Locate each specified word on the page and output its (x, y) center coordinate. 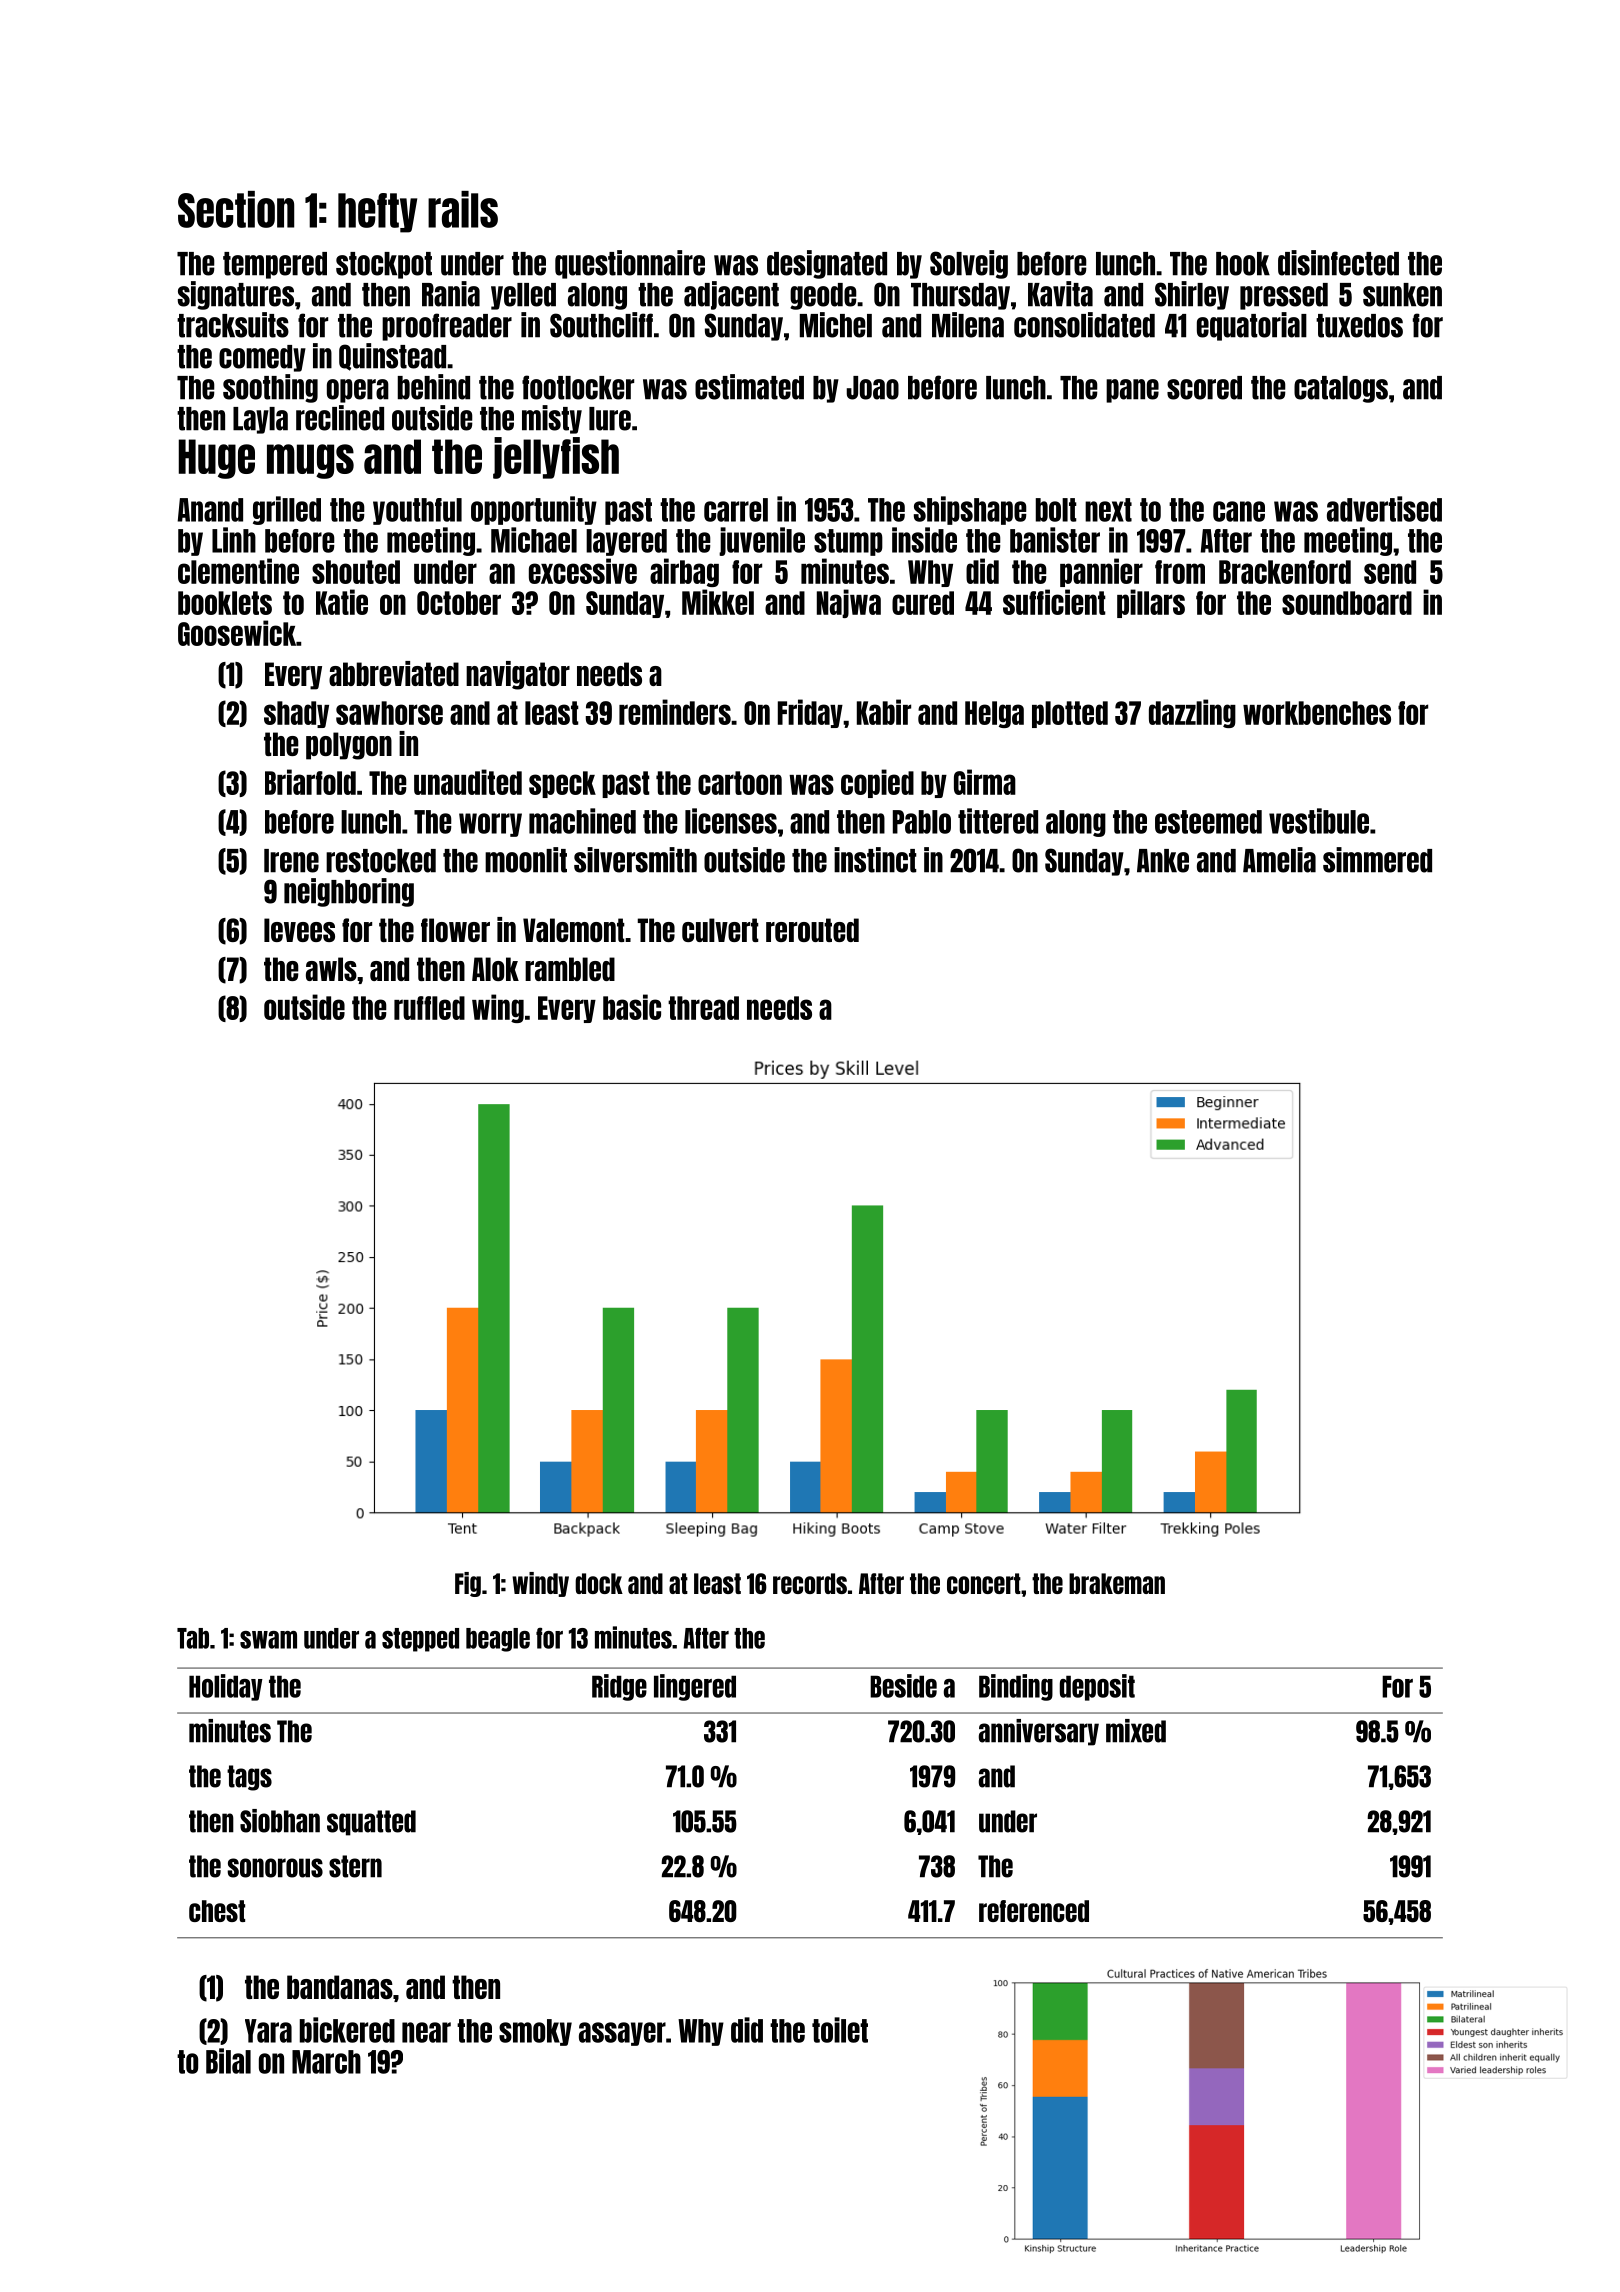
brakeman (1117, 1583)
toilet (840, 2030)
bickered (347, 2030)
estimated (749, 387)
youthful (417, 511)
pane (1132, 391)
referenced (1034, 1911)
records (810, 1583)
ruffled (429, 1008)
